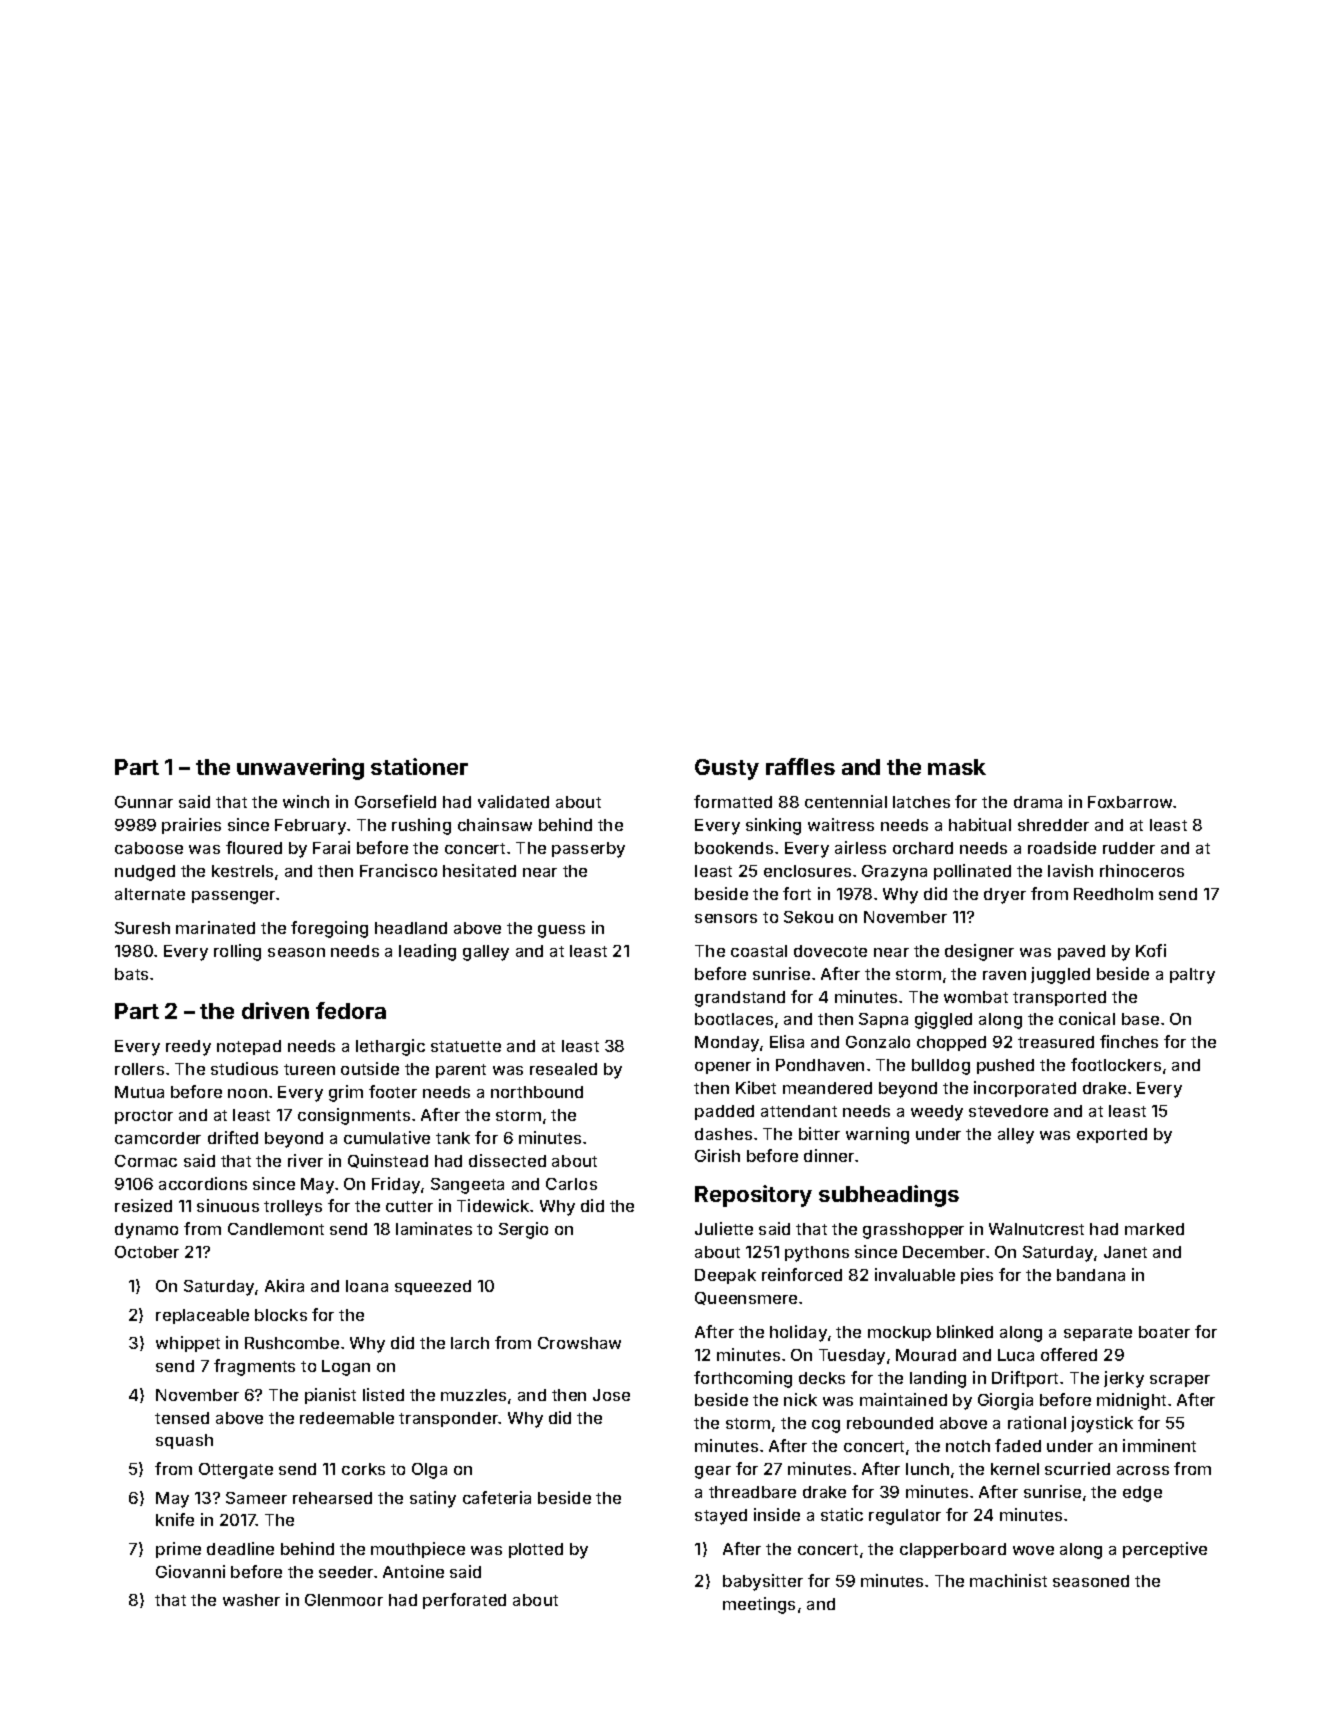  I want to click on Gusty, so click(727, 769).
